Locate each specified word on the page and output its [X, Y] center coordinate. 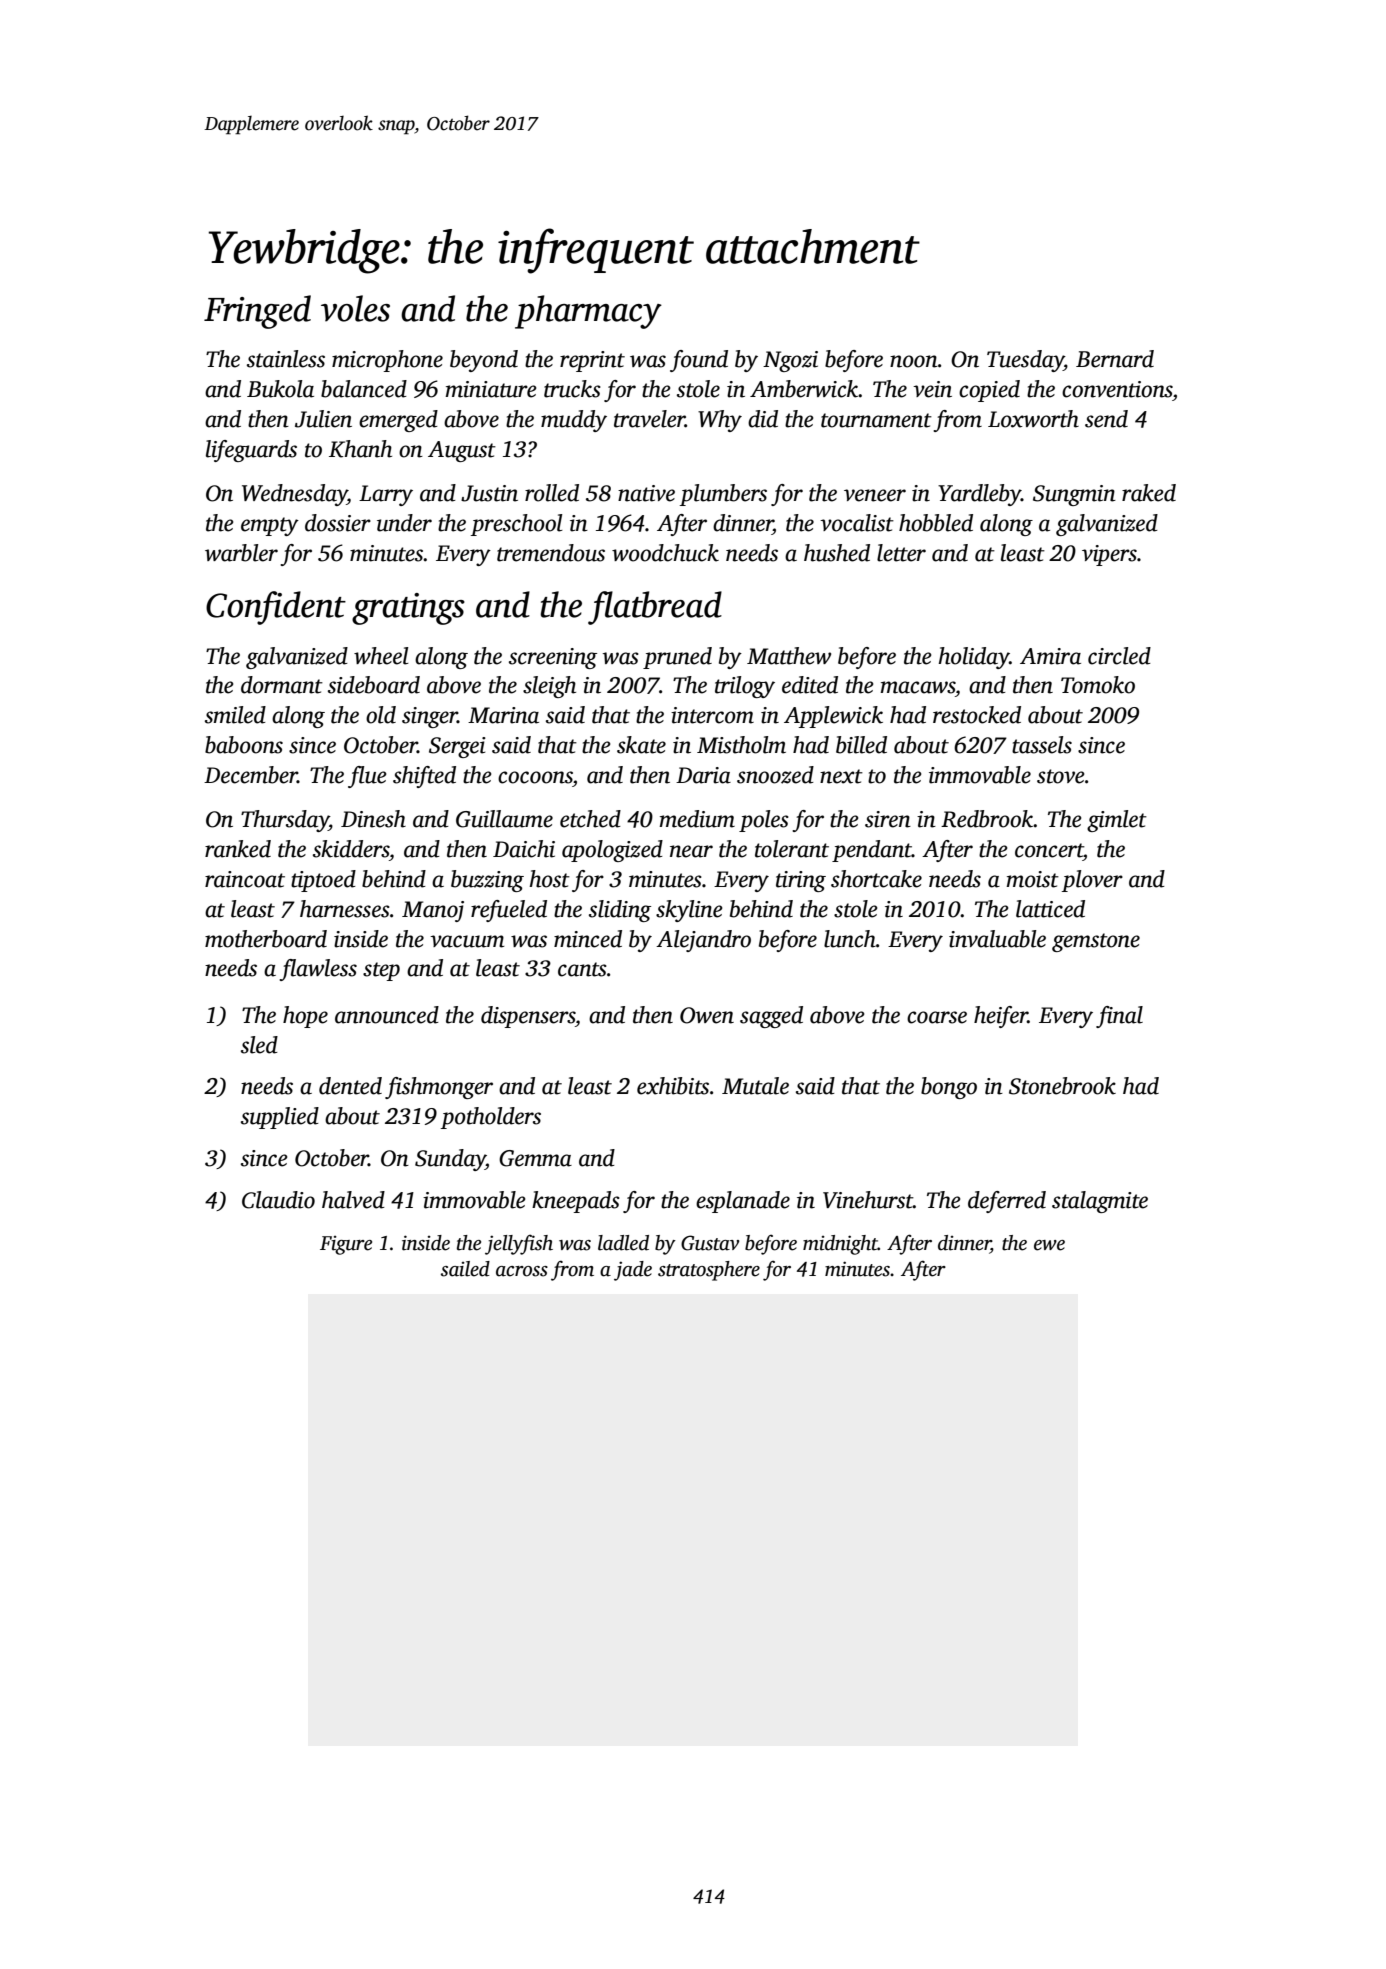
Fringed [257, 312]
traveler [649, 419]
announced [387, 1015]
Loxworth [1033, 419]
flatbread [655, 608]
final [1119, 1017]
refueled [509, 911]
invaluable [997, 939]
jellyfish [519, 1244]
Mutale [755, 1086]
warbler [241, 553]
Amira [1050, 656]
